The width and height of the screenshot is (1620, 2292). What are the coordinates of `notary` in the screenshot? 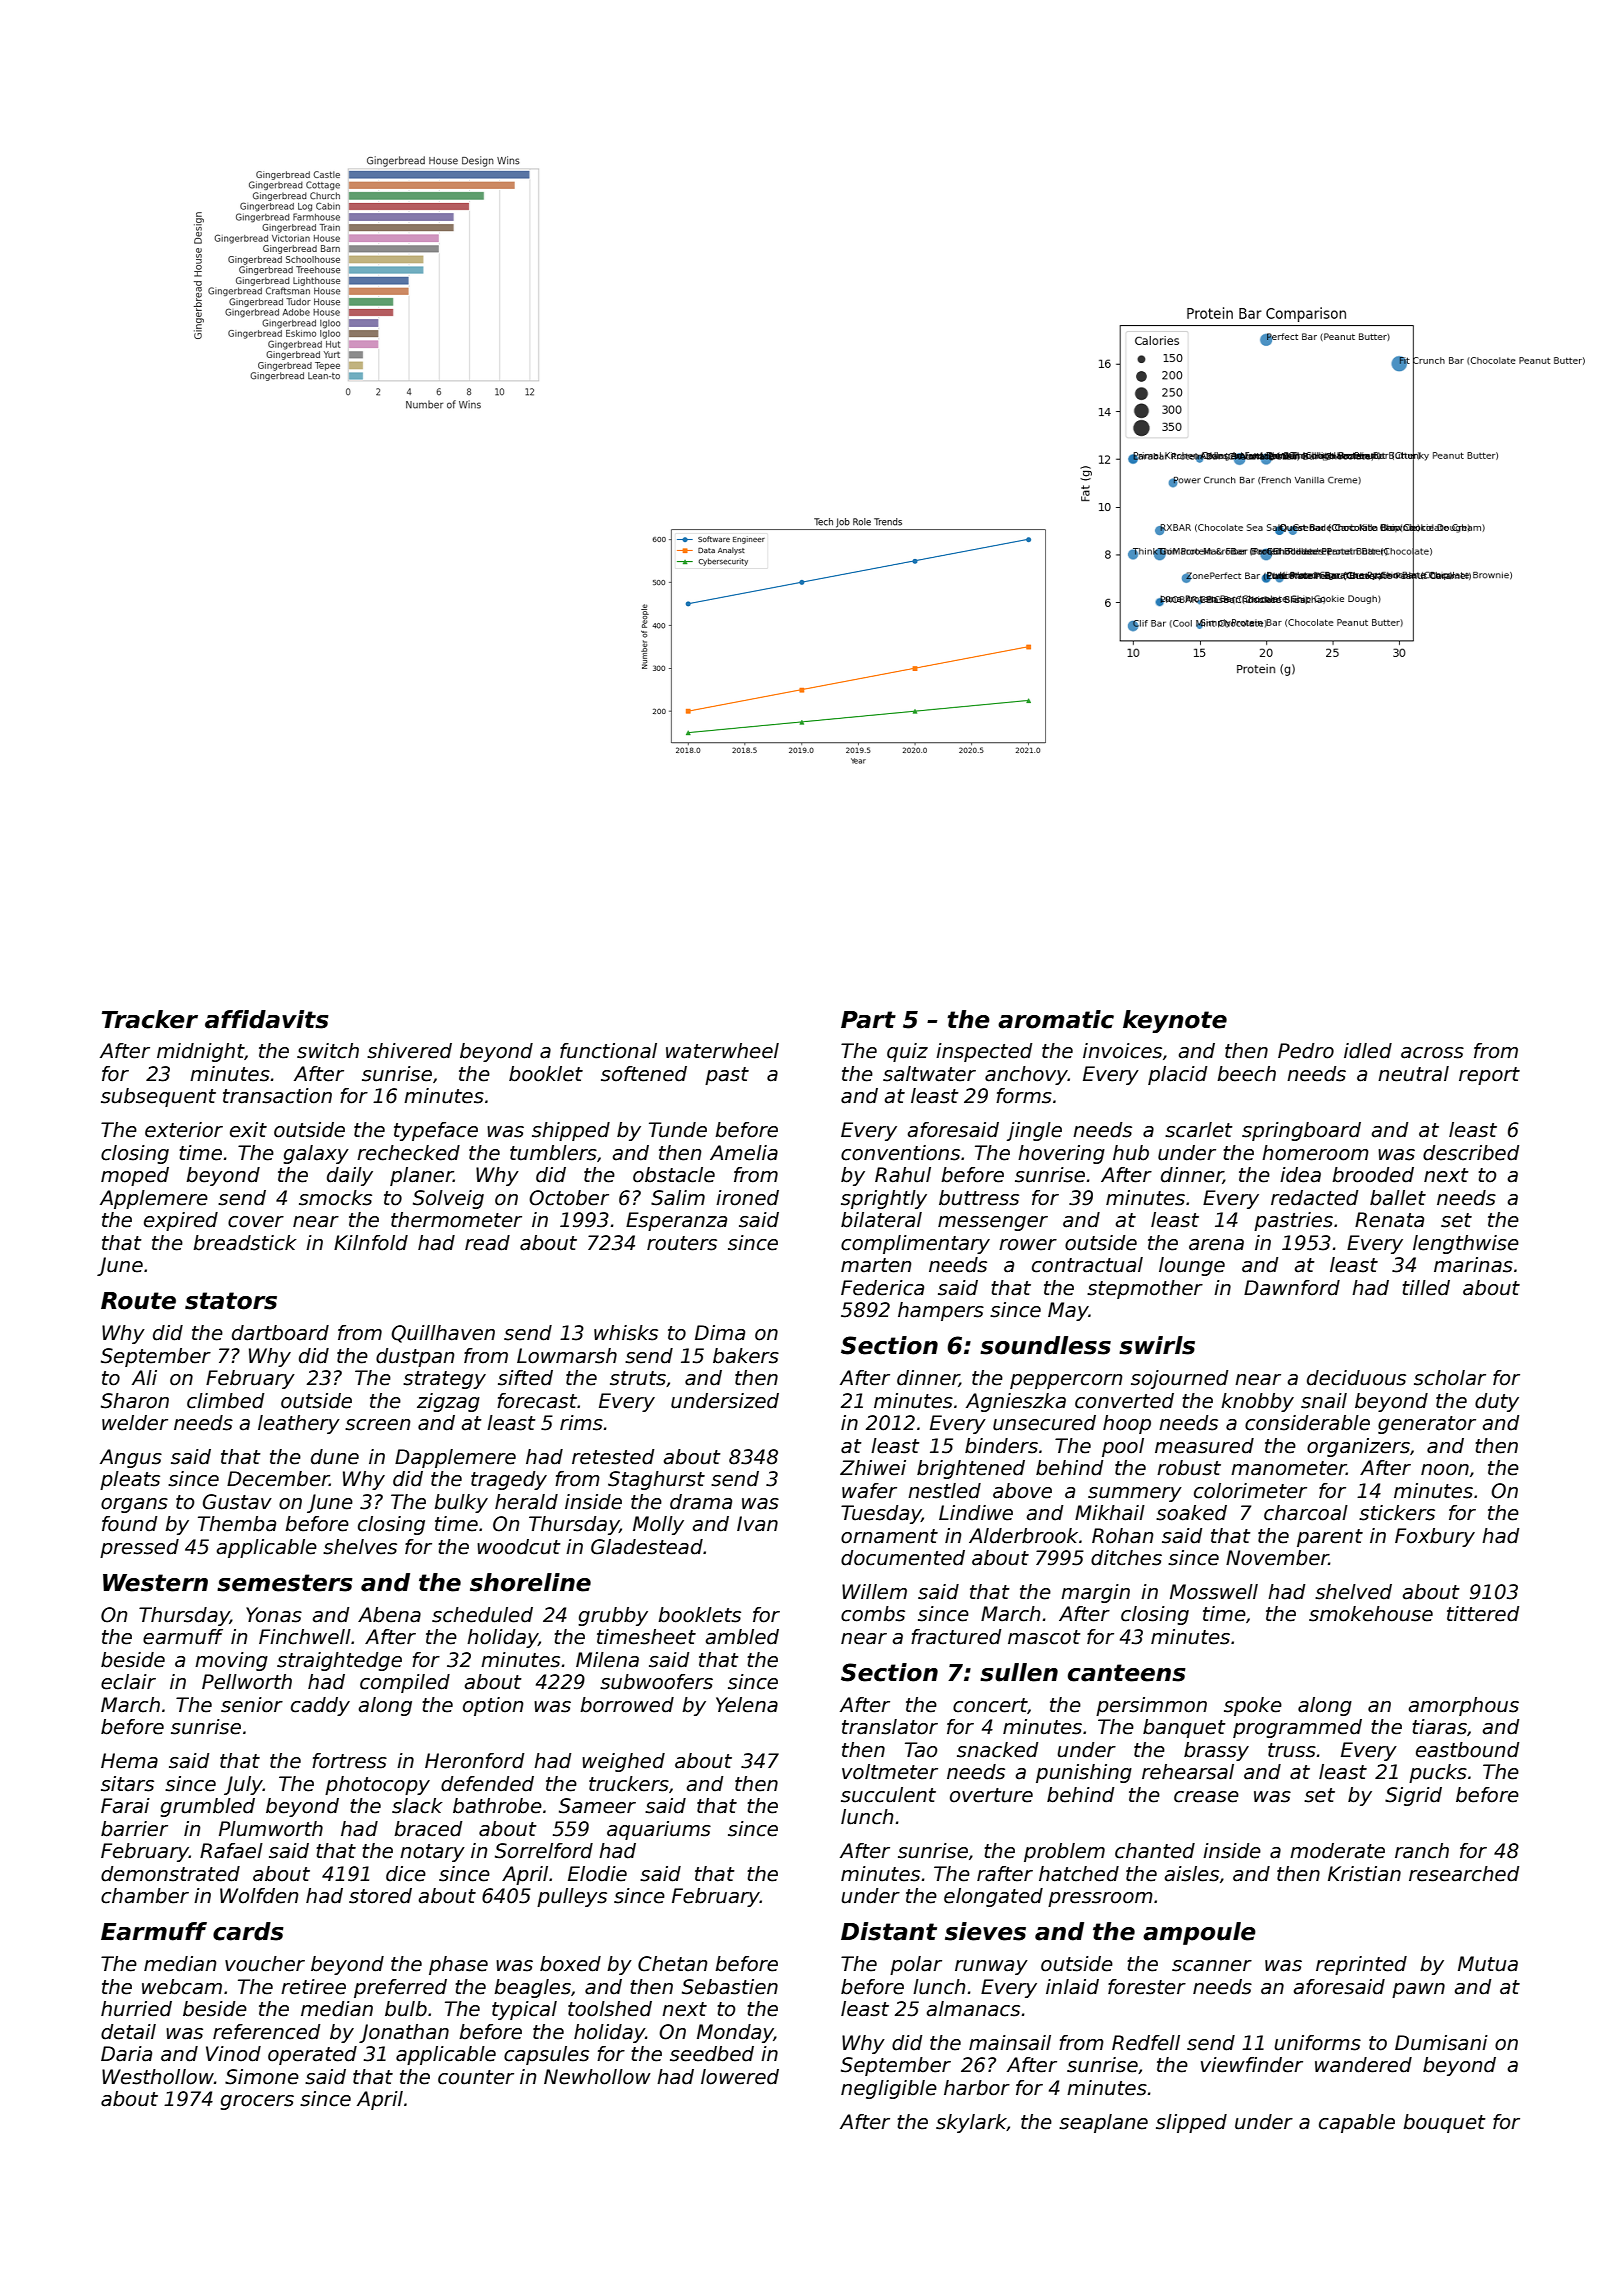 It's located at (432, 1853).
